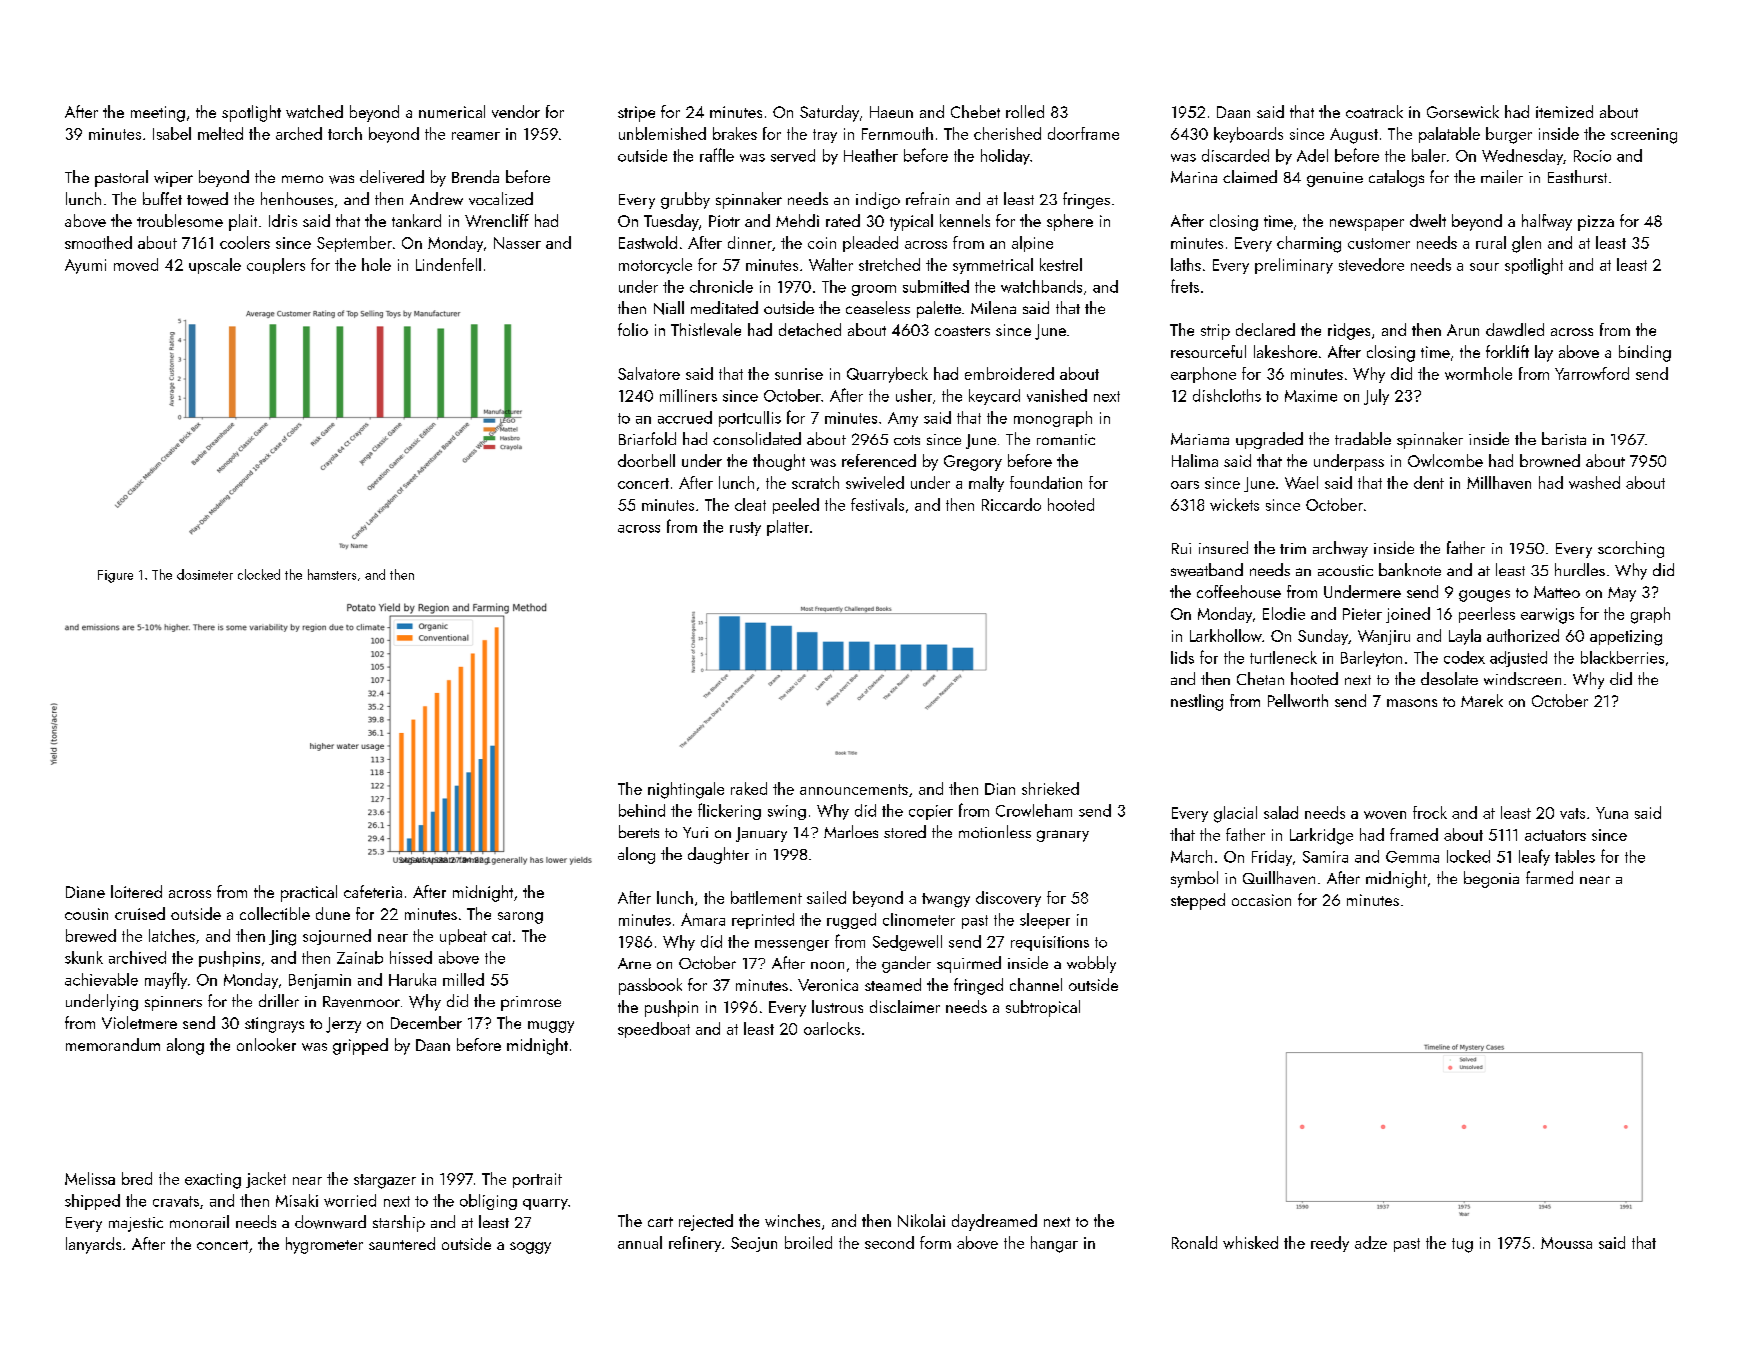 The height and width of the image is (1349, 1745). I want to click on Marek, so click(1482, 700).
